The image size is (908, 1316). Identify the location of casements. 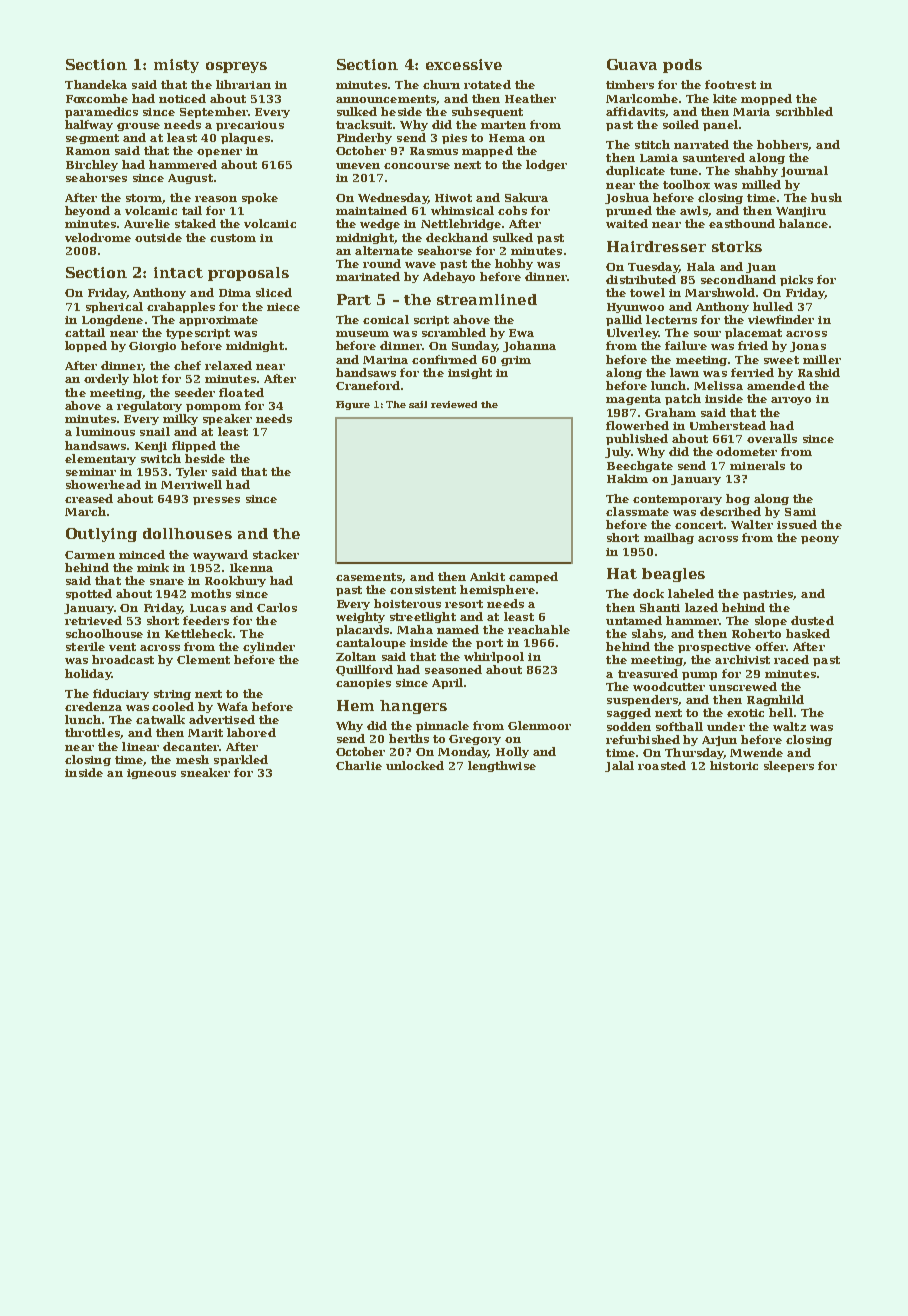
(369, 577).
